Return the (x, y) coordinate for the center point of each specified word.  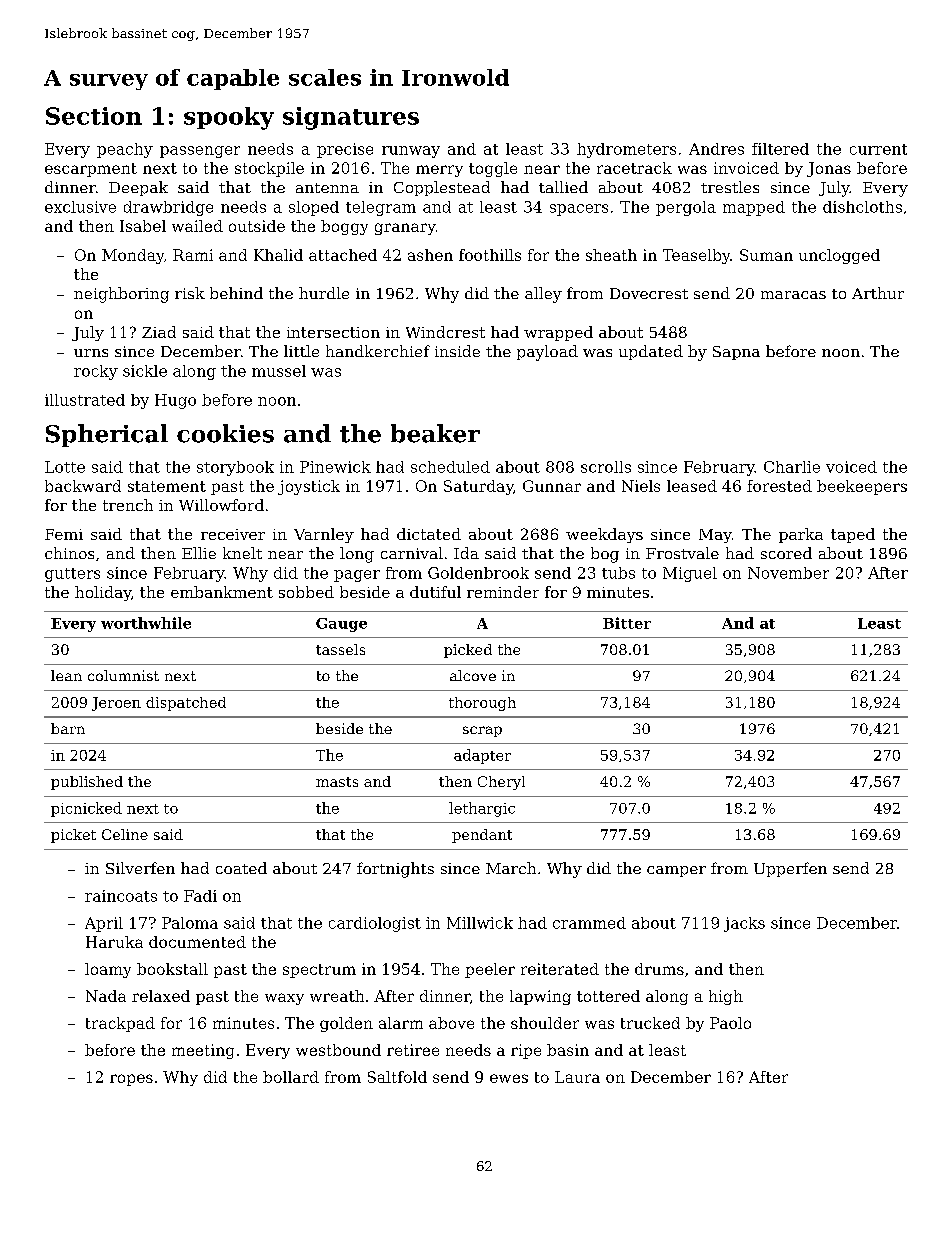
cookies (225, 433)
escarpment (91, 170)
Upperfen (790, 869)
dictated (429, 534)
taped (853, 535)
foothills (490, 255)
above (451, 1023)
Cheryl (501, 783)
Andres (716, 149)
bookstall (172, 969)
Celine (125, 834)
